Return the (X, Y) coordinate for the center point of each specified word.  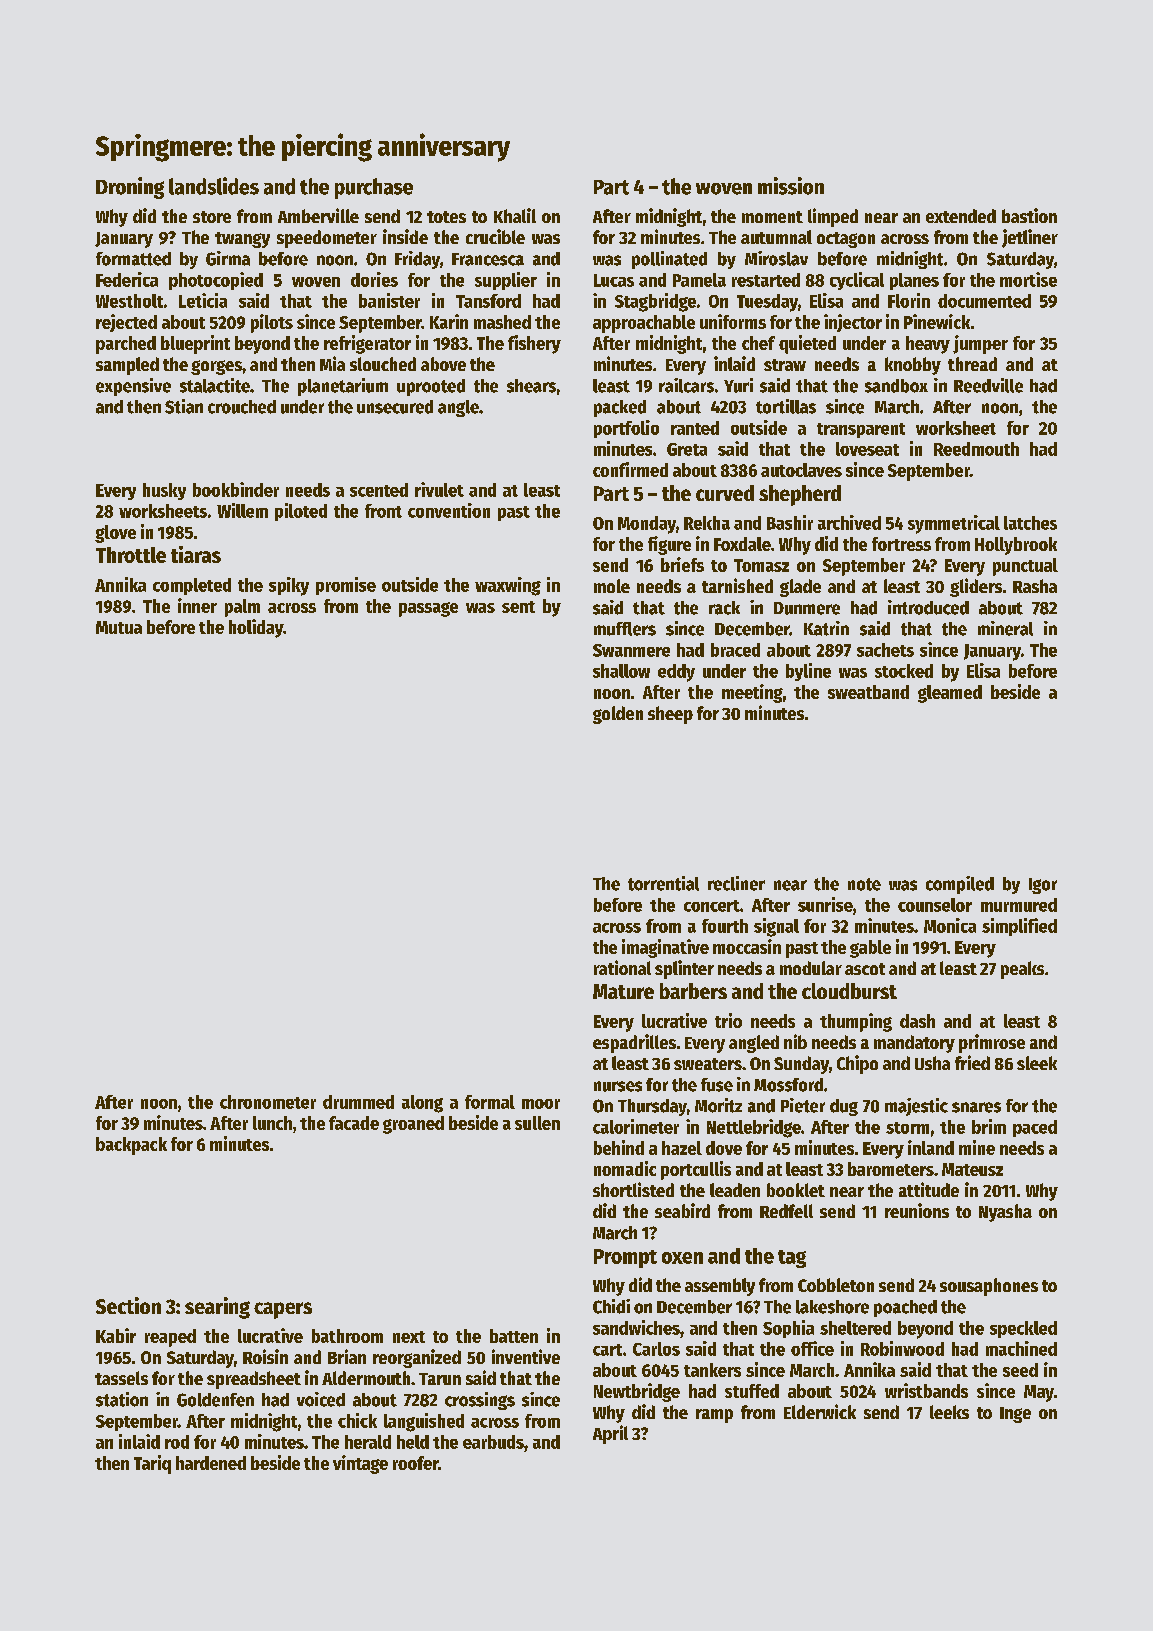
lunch (272, 1123)
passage (428, 609)
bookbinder (236, 489)
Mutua (119, 627)
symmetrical (954, 524)
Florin (909, 300)
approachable (644, 324)
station (122, 1399)
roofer (415, 1463)
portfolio (626, 429)
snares (976, 1107)
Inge (1015, 1415)
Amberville (318, 215)
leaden (735, 1190)
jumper (980, 344)
